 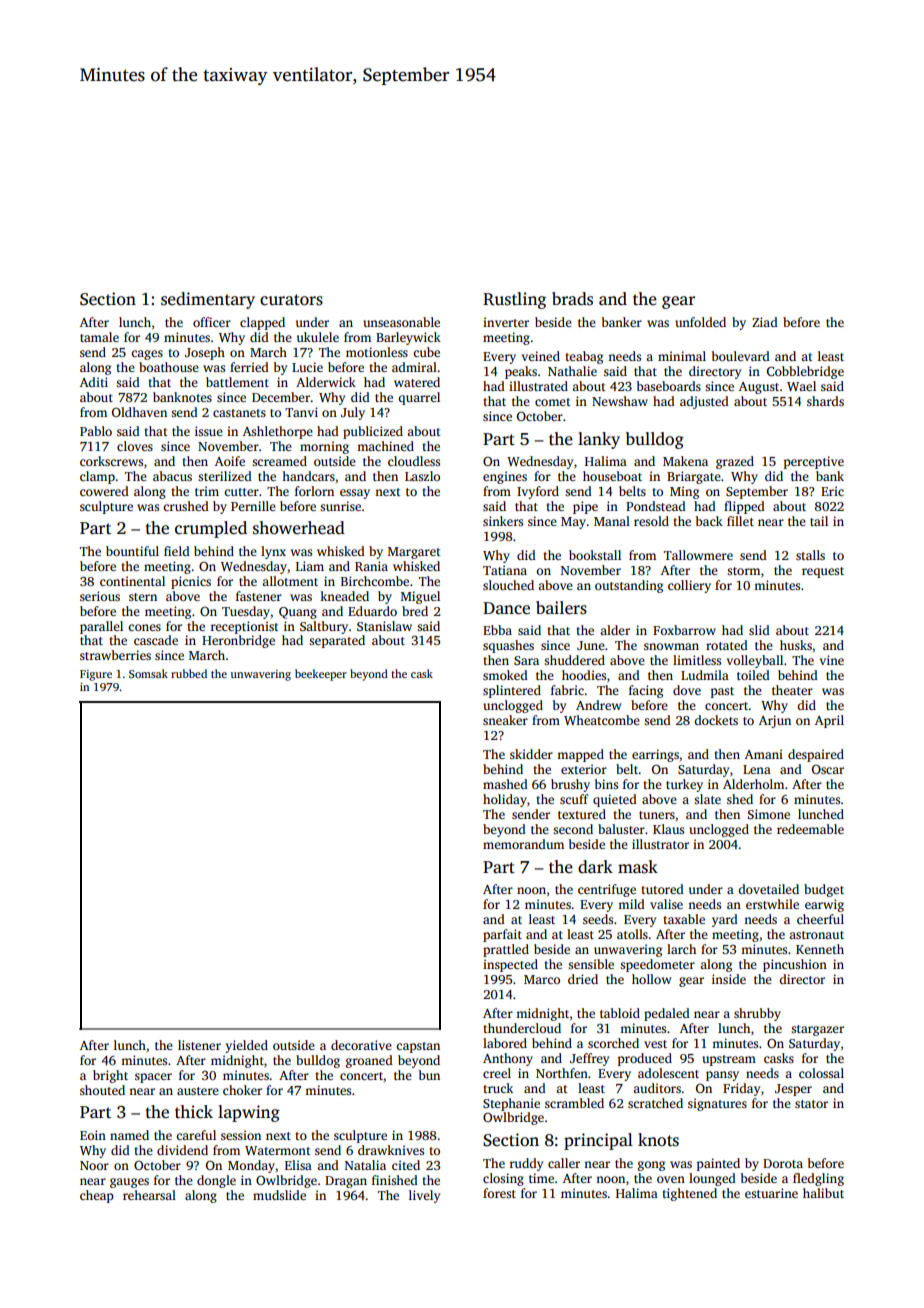 I want to click on holiday, so click(x=505, y=800).
